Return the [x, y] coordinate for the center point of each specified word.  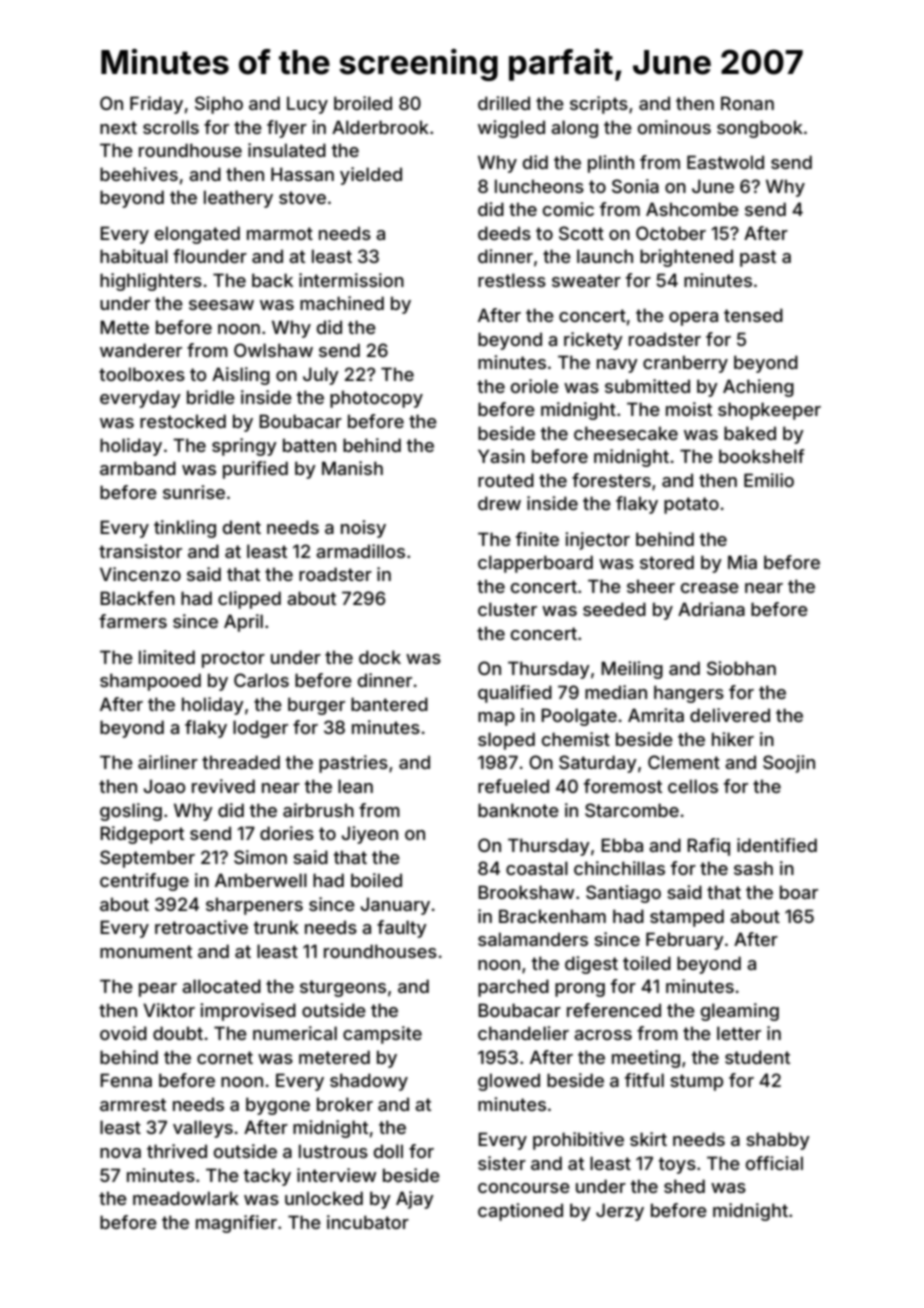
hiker [733, 739]
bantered [389, 704]
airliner [168, 762]
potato [691, 505]
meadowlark [186, 1198]
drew [499, 503]
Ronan [747, 103]
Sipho [219, 105]
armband [138, 468]
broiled [363, 103]
